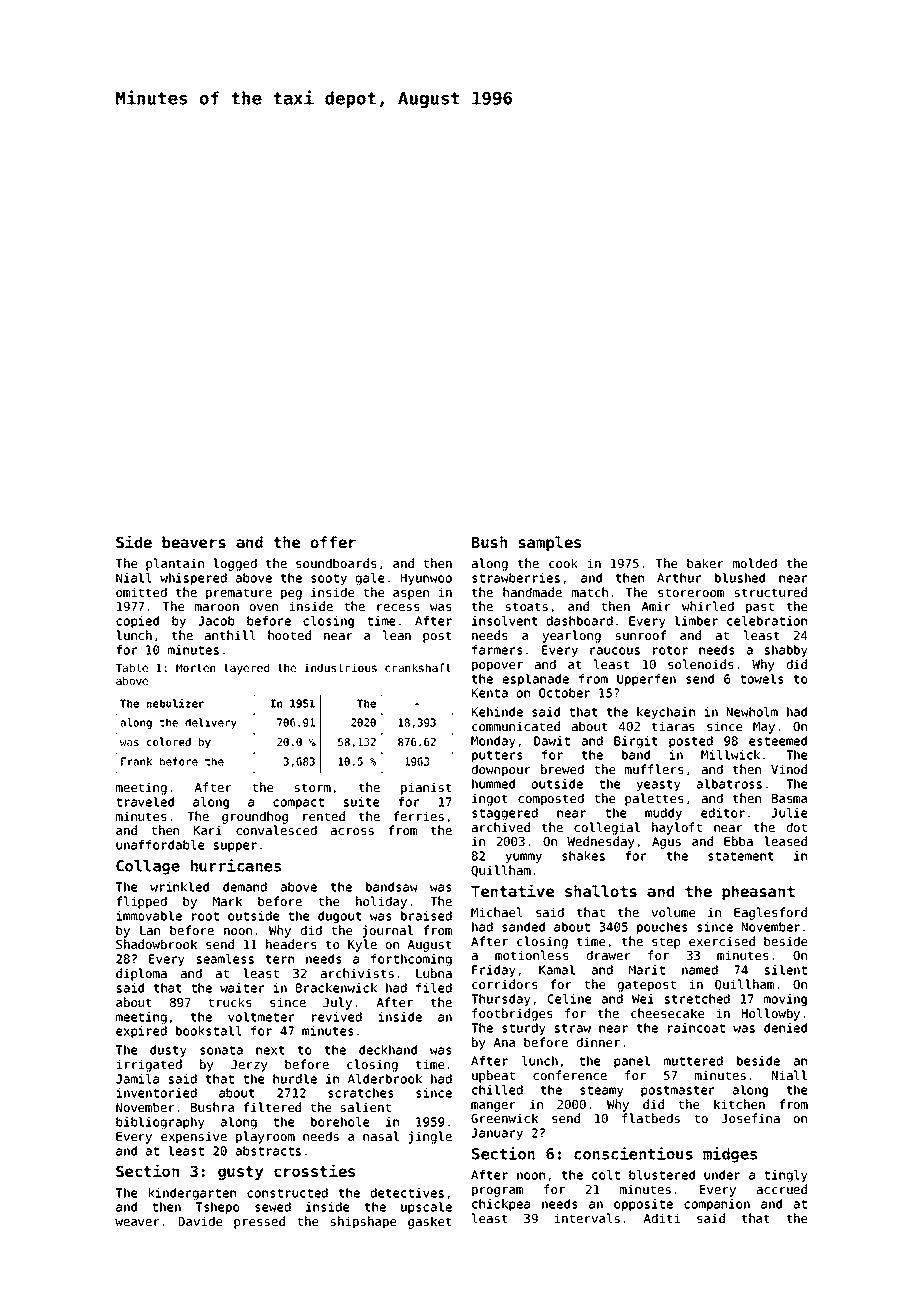 Image resolution: width=924 pixels, height=1308 pixels. What do you see at coordinates (755, 563) in the document?
I see `molded` at bounding box center [755, 563].
